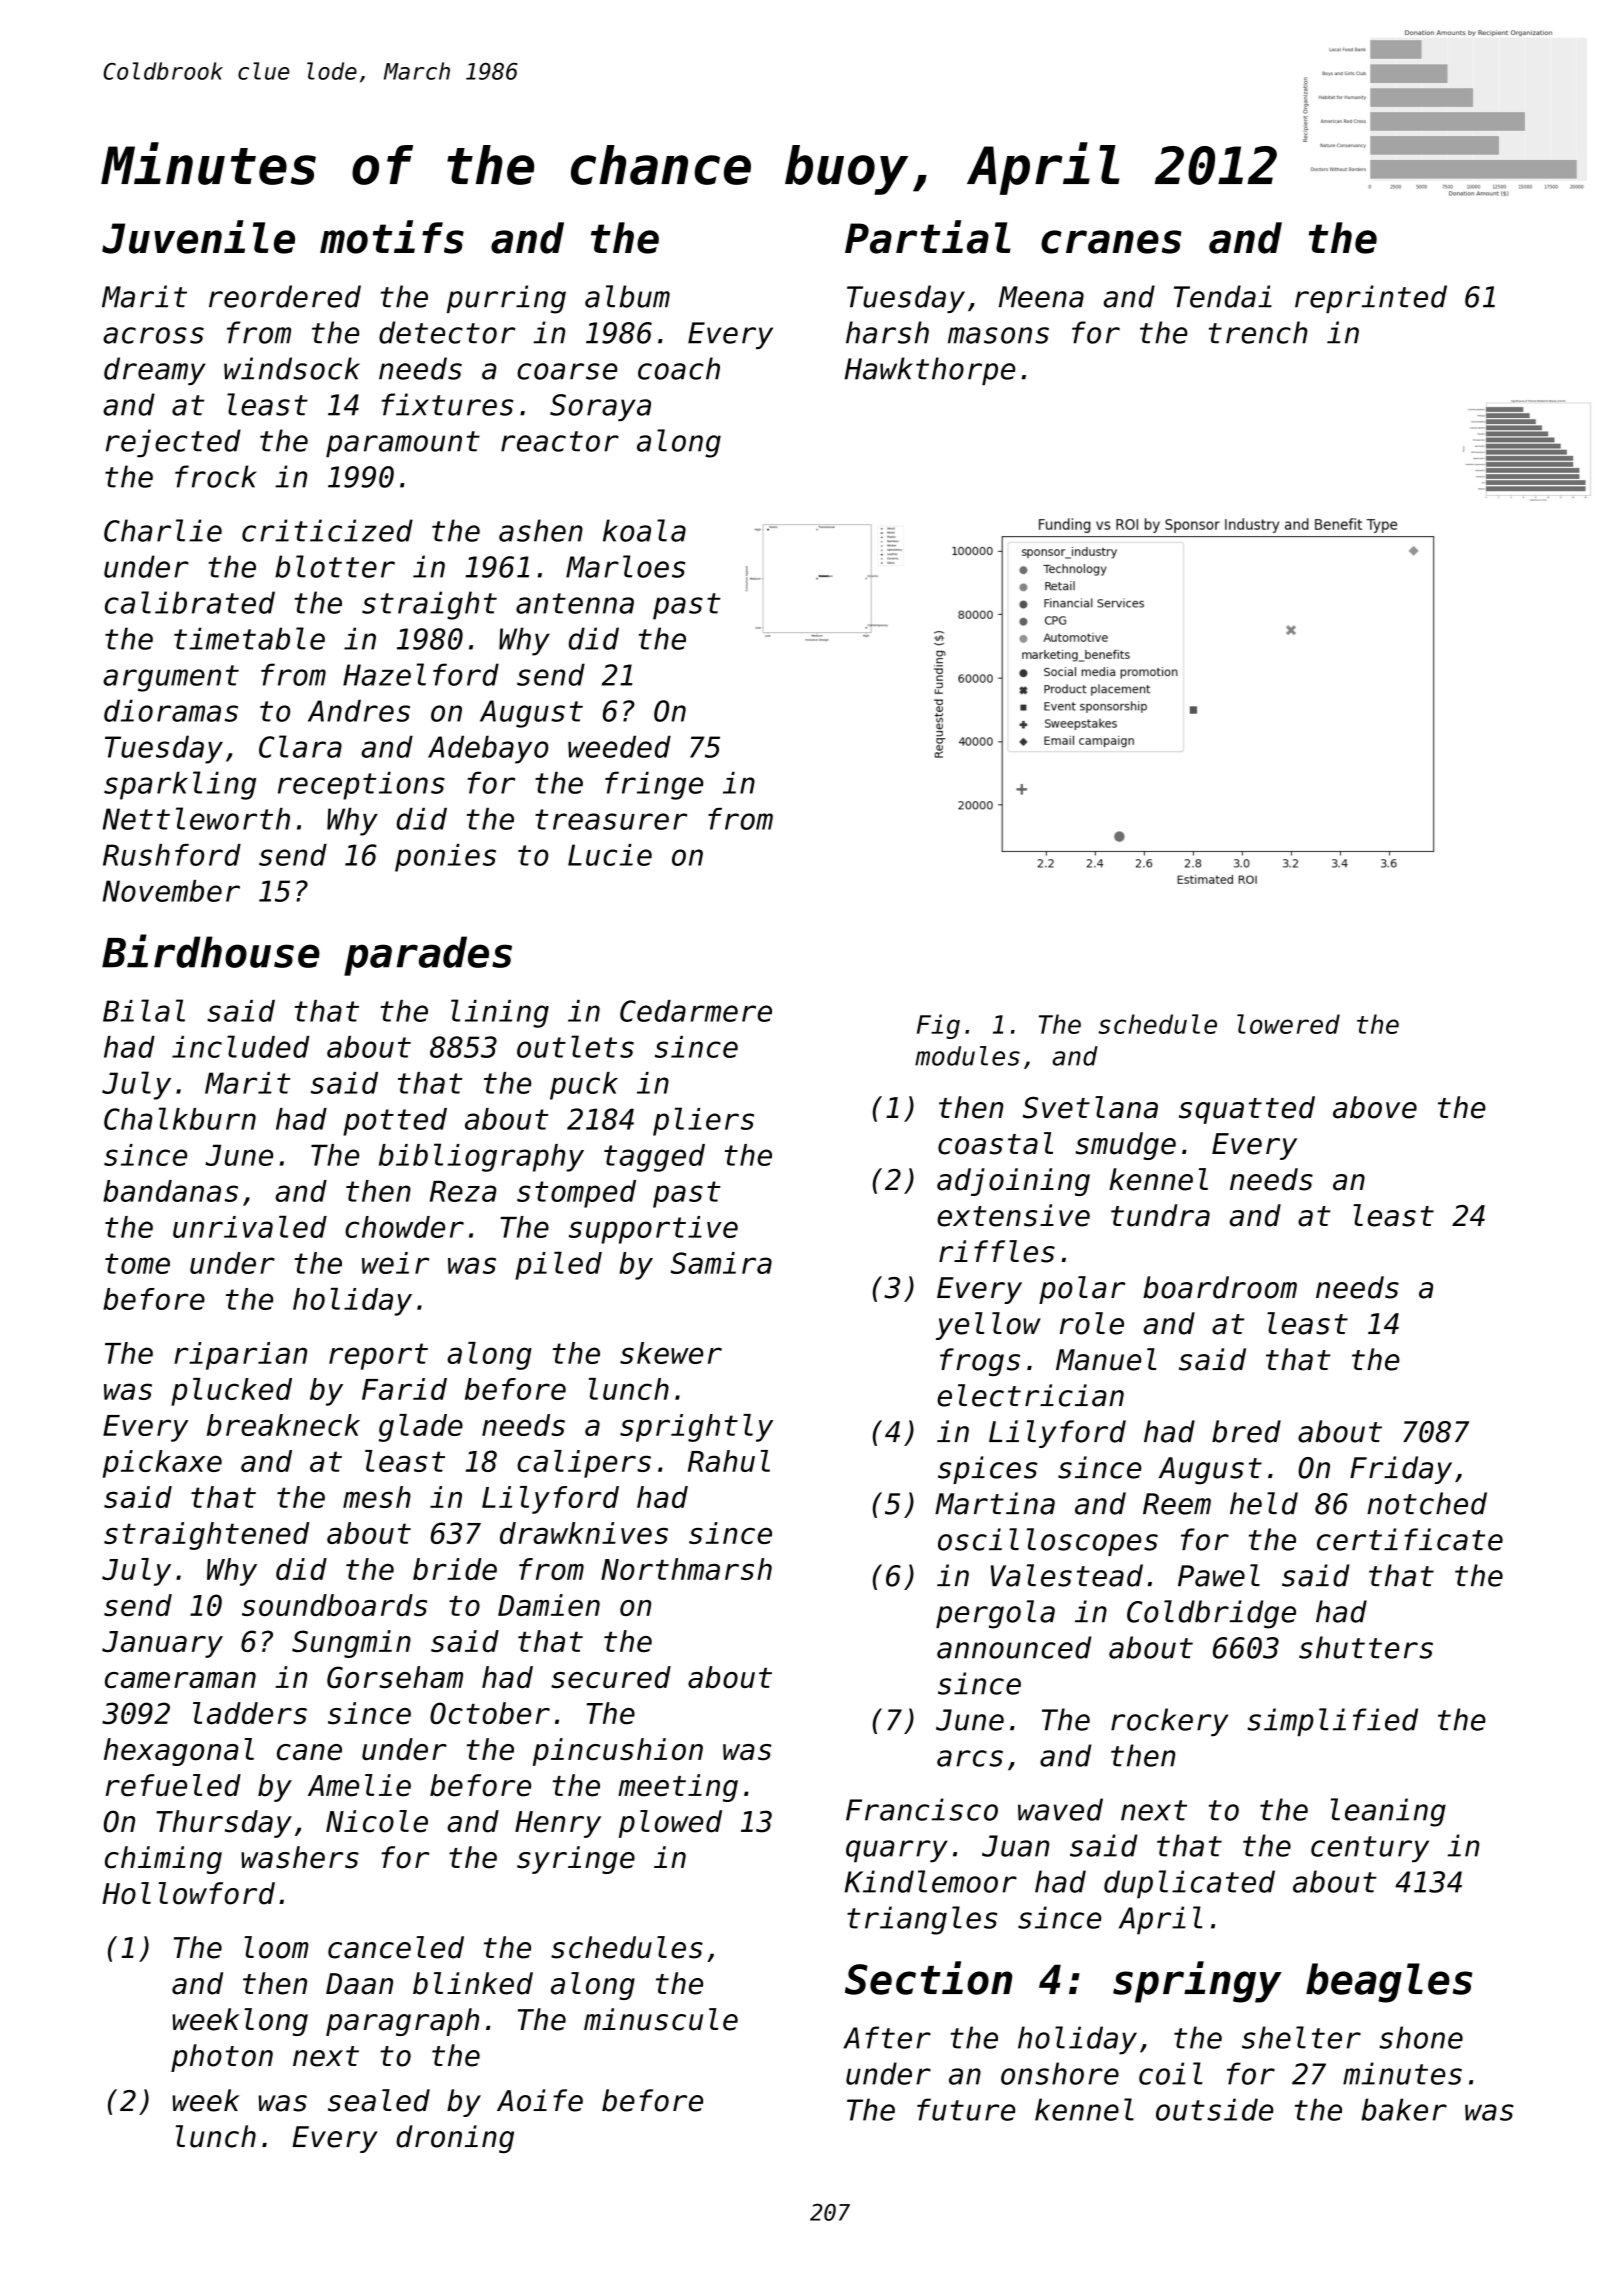  I want to click on Tendai, so click(1223, 296).
